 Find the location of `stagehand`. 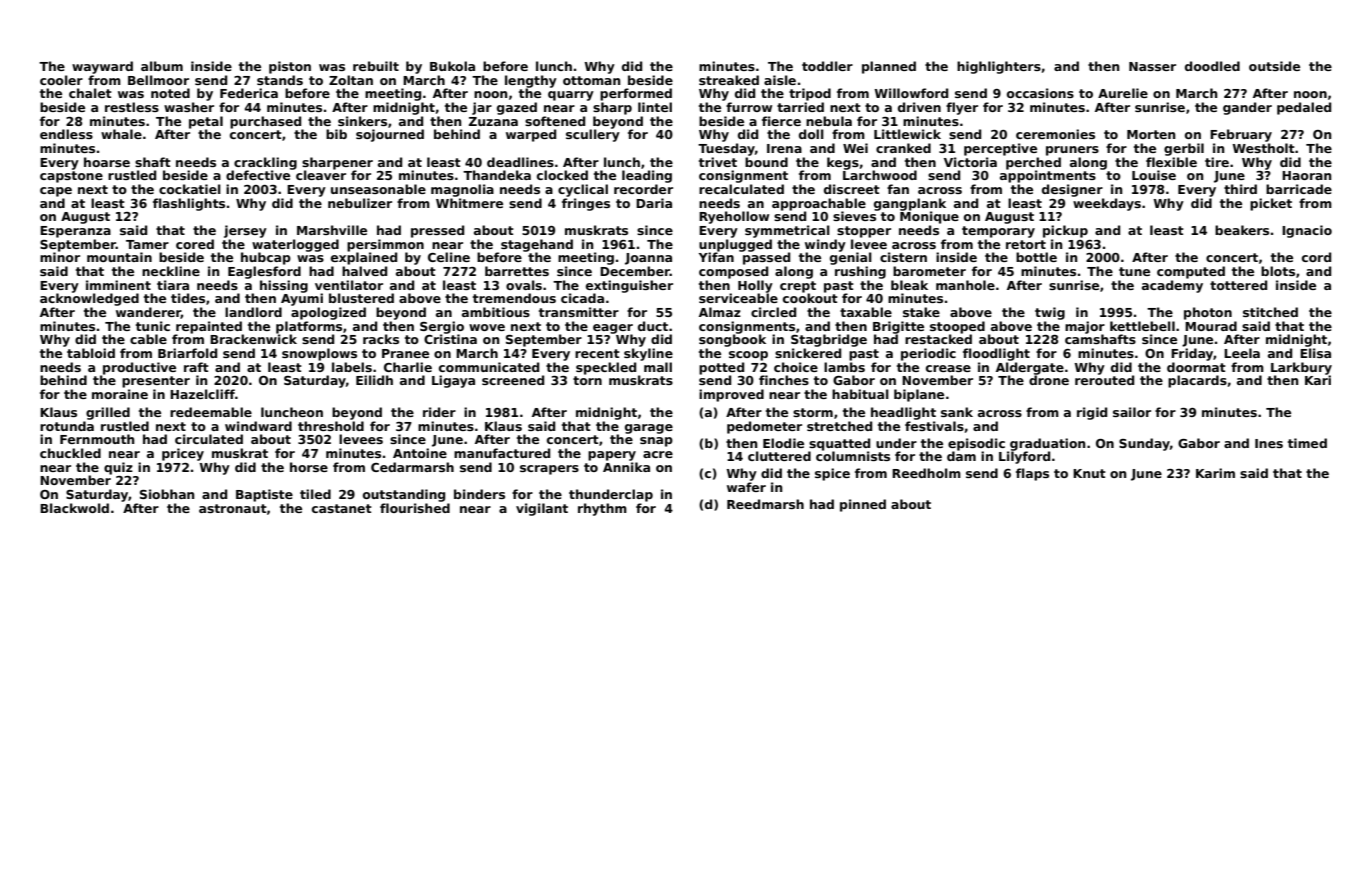

stagehand is located at coordinates (537, 245).
